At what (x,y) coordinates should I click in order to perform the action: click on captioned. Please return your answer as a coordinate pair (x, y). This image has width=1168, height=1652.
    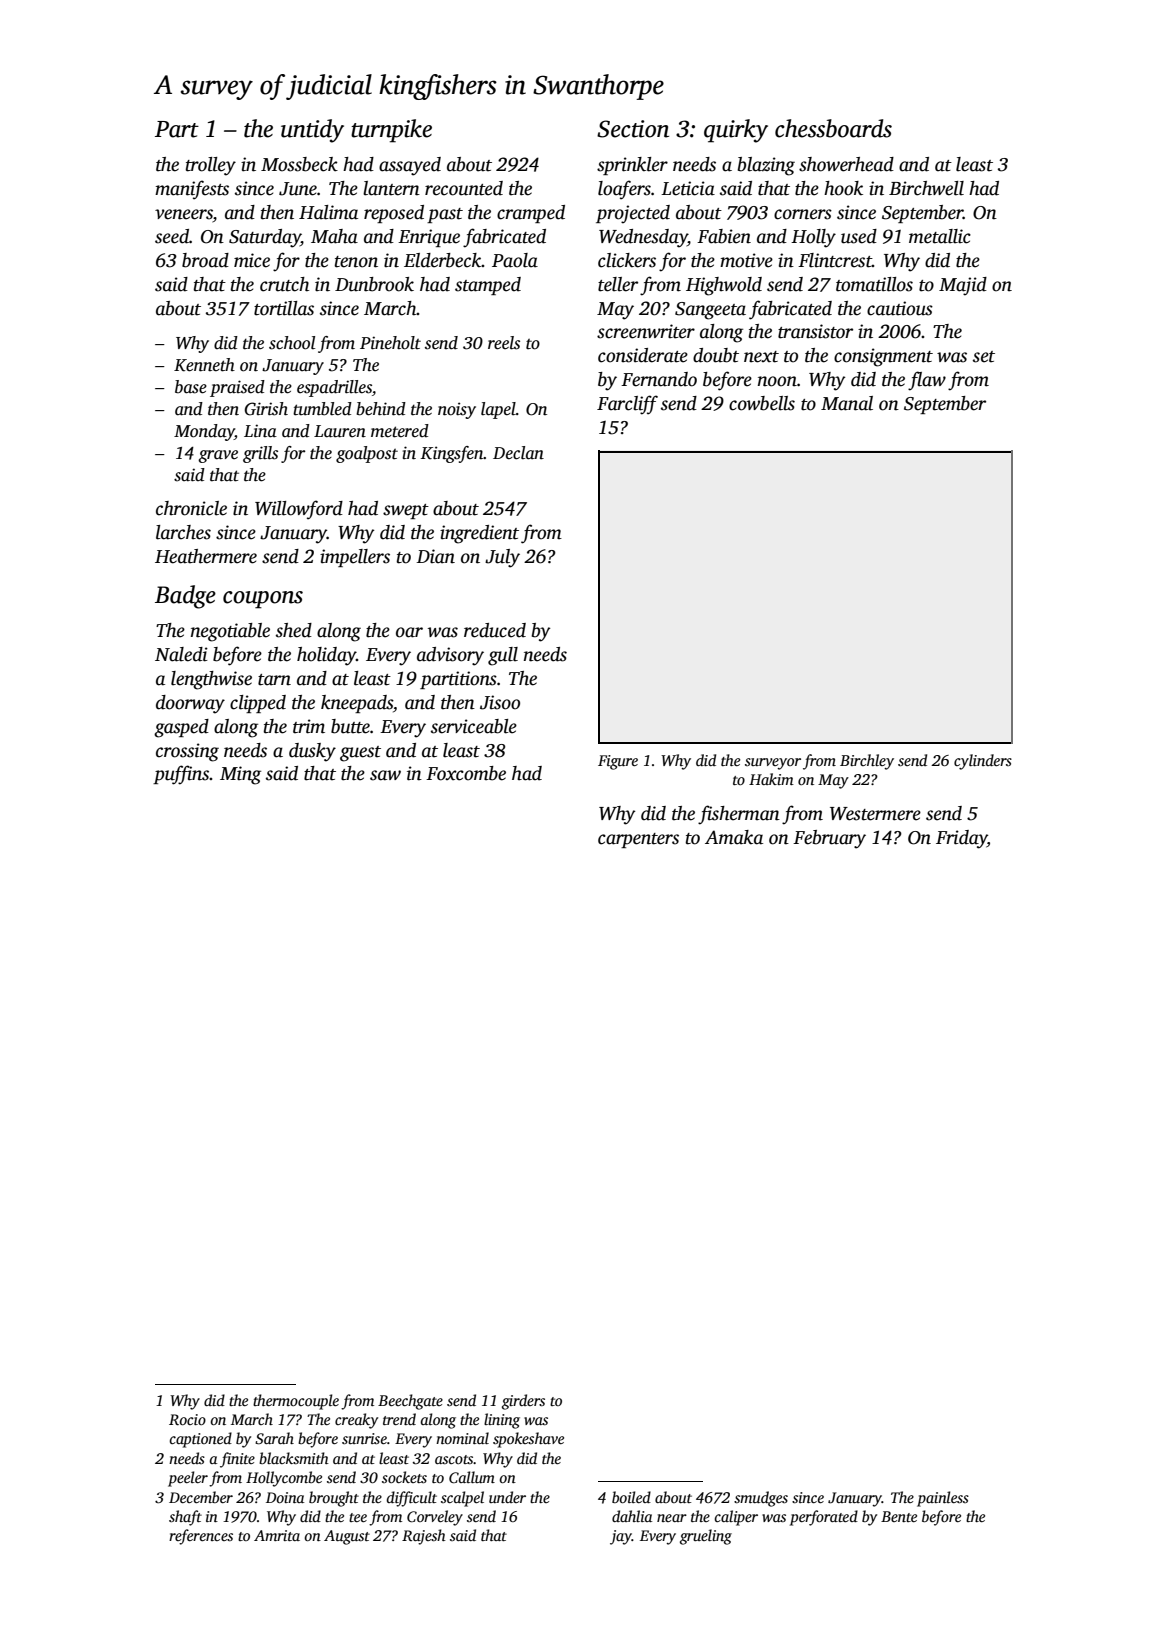
    Looking at the image, I should click on (200, 1440).
